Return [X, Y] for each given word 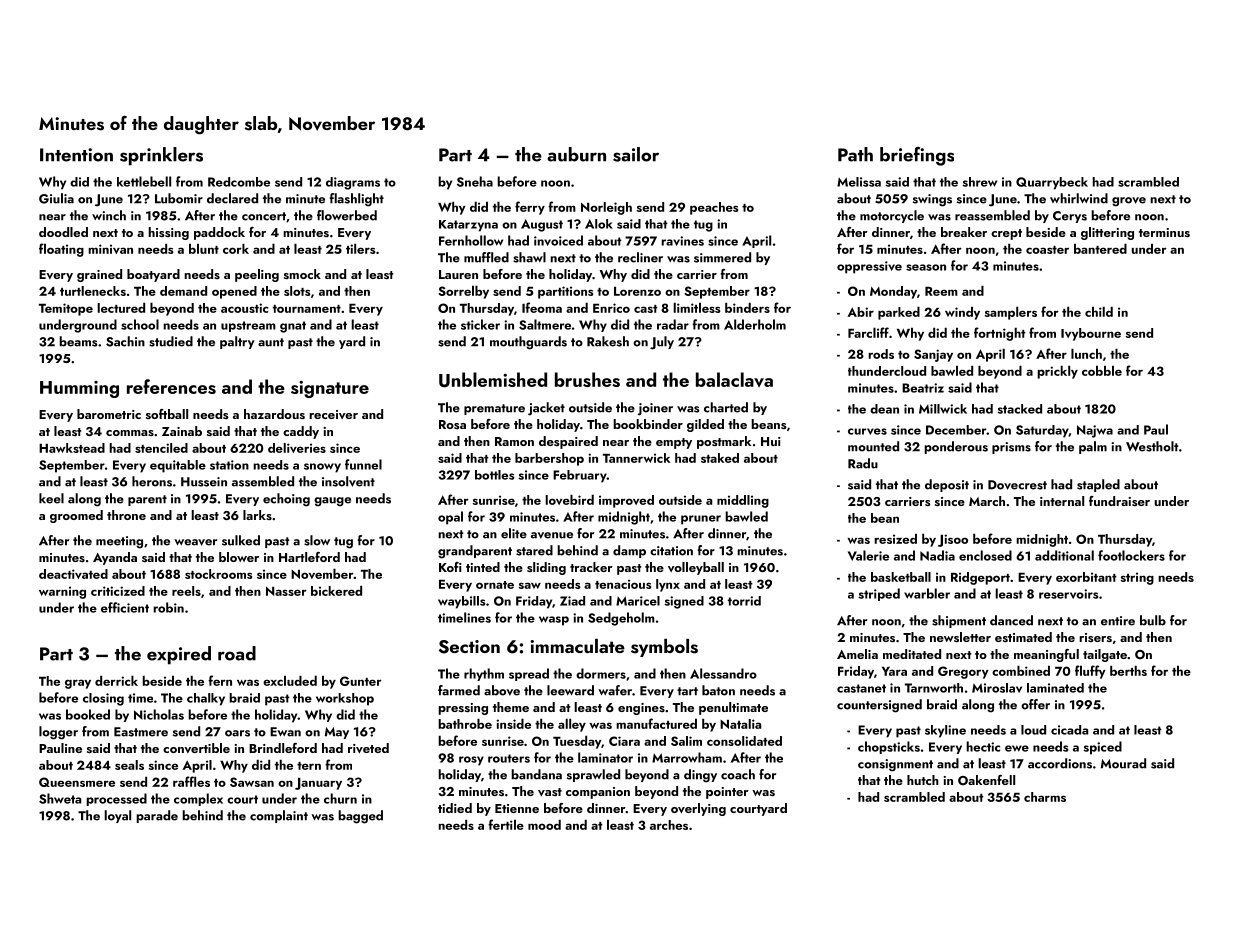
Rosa [452, 424]
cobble [1102, 370]
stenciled [161, 448]
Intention [76, 155]
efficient [125, 607]
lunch [1086, 353]
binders [747, 307]
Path [855, 154]
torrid [744, 601]
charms [1045, 797]
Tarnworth [934, 688]
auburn [576, 154]
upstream [248, 326]
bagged [360, 817]
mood [544, 824]
